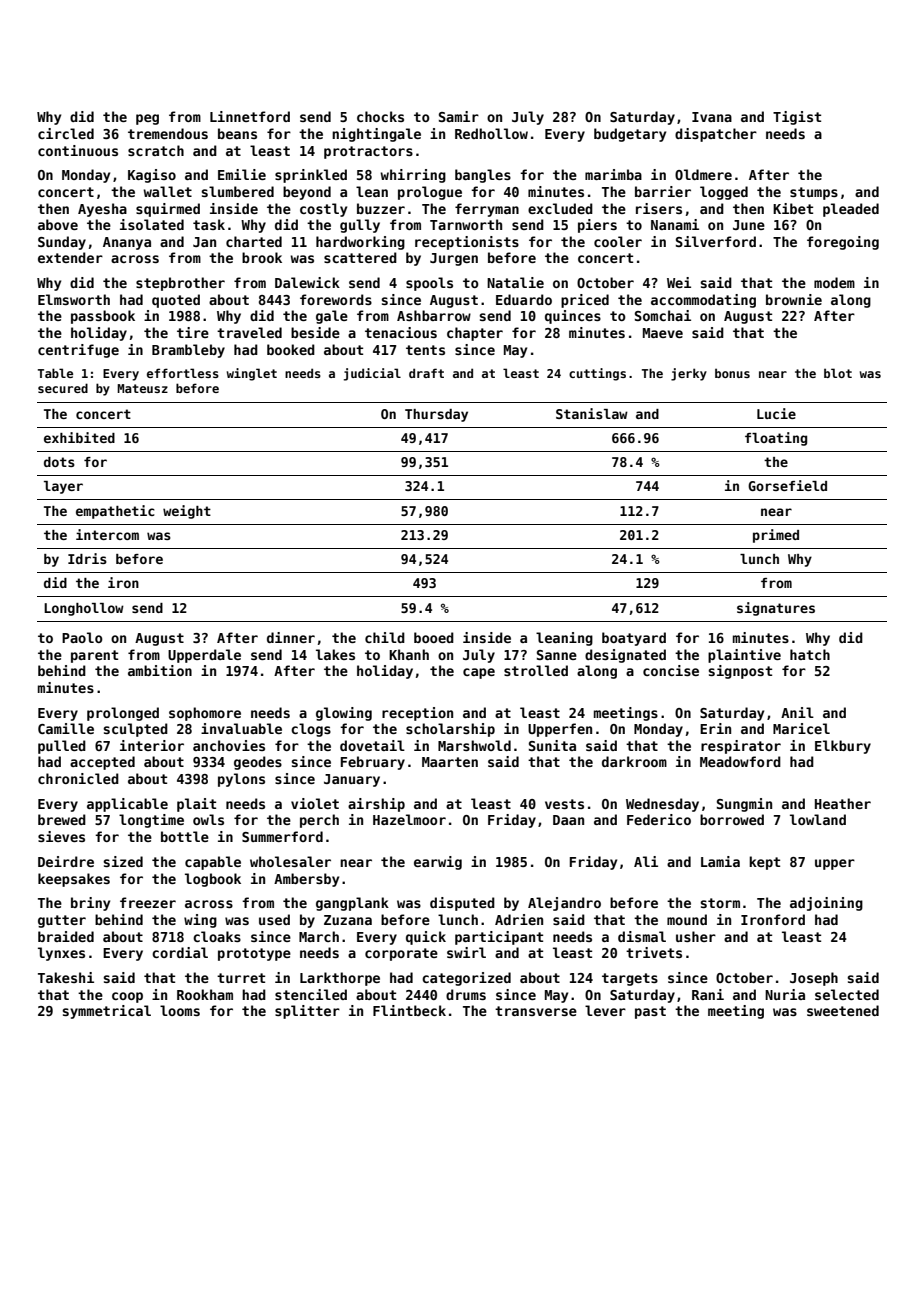  Describe the element at coordinates (409, 1010) in the screenshot. I see `Flintbeck` at that location.
